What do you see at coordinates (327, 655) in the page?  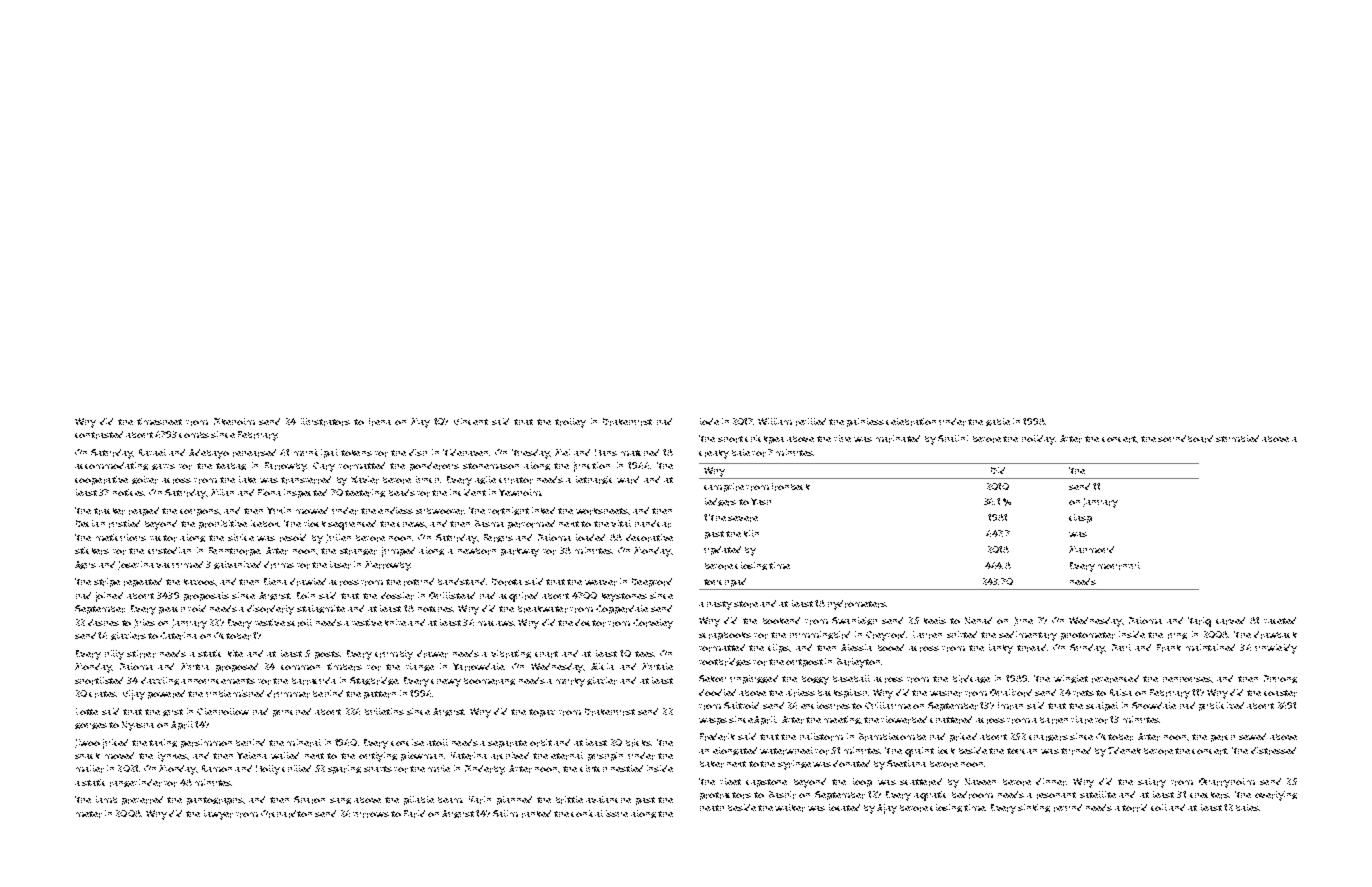 I see `posts` at bounding box center [327, 655].
